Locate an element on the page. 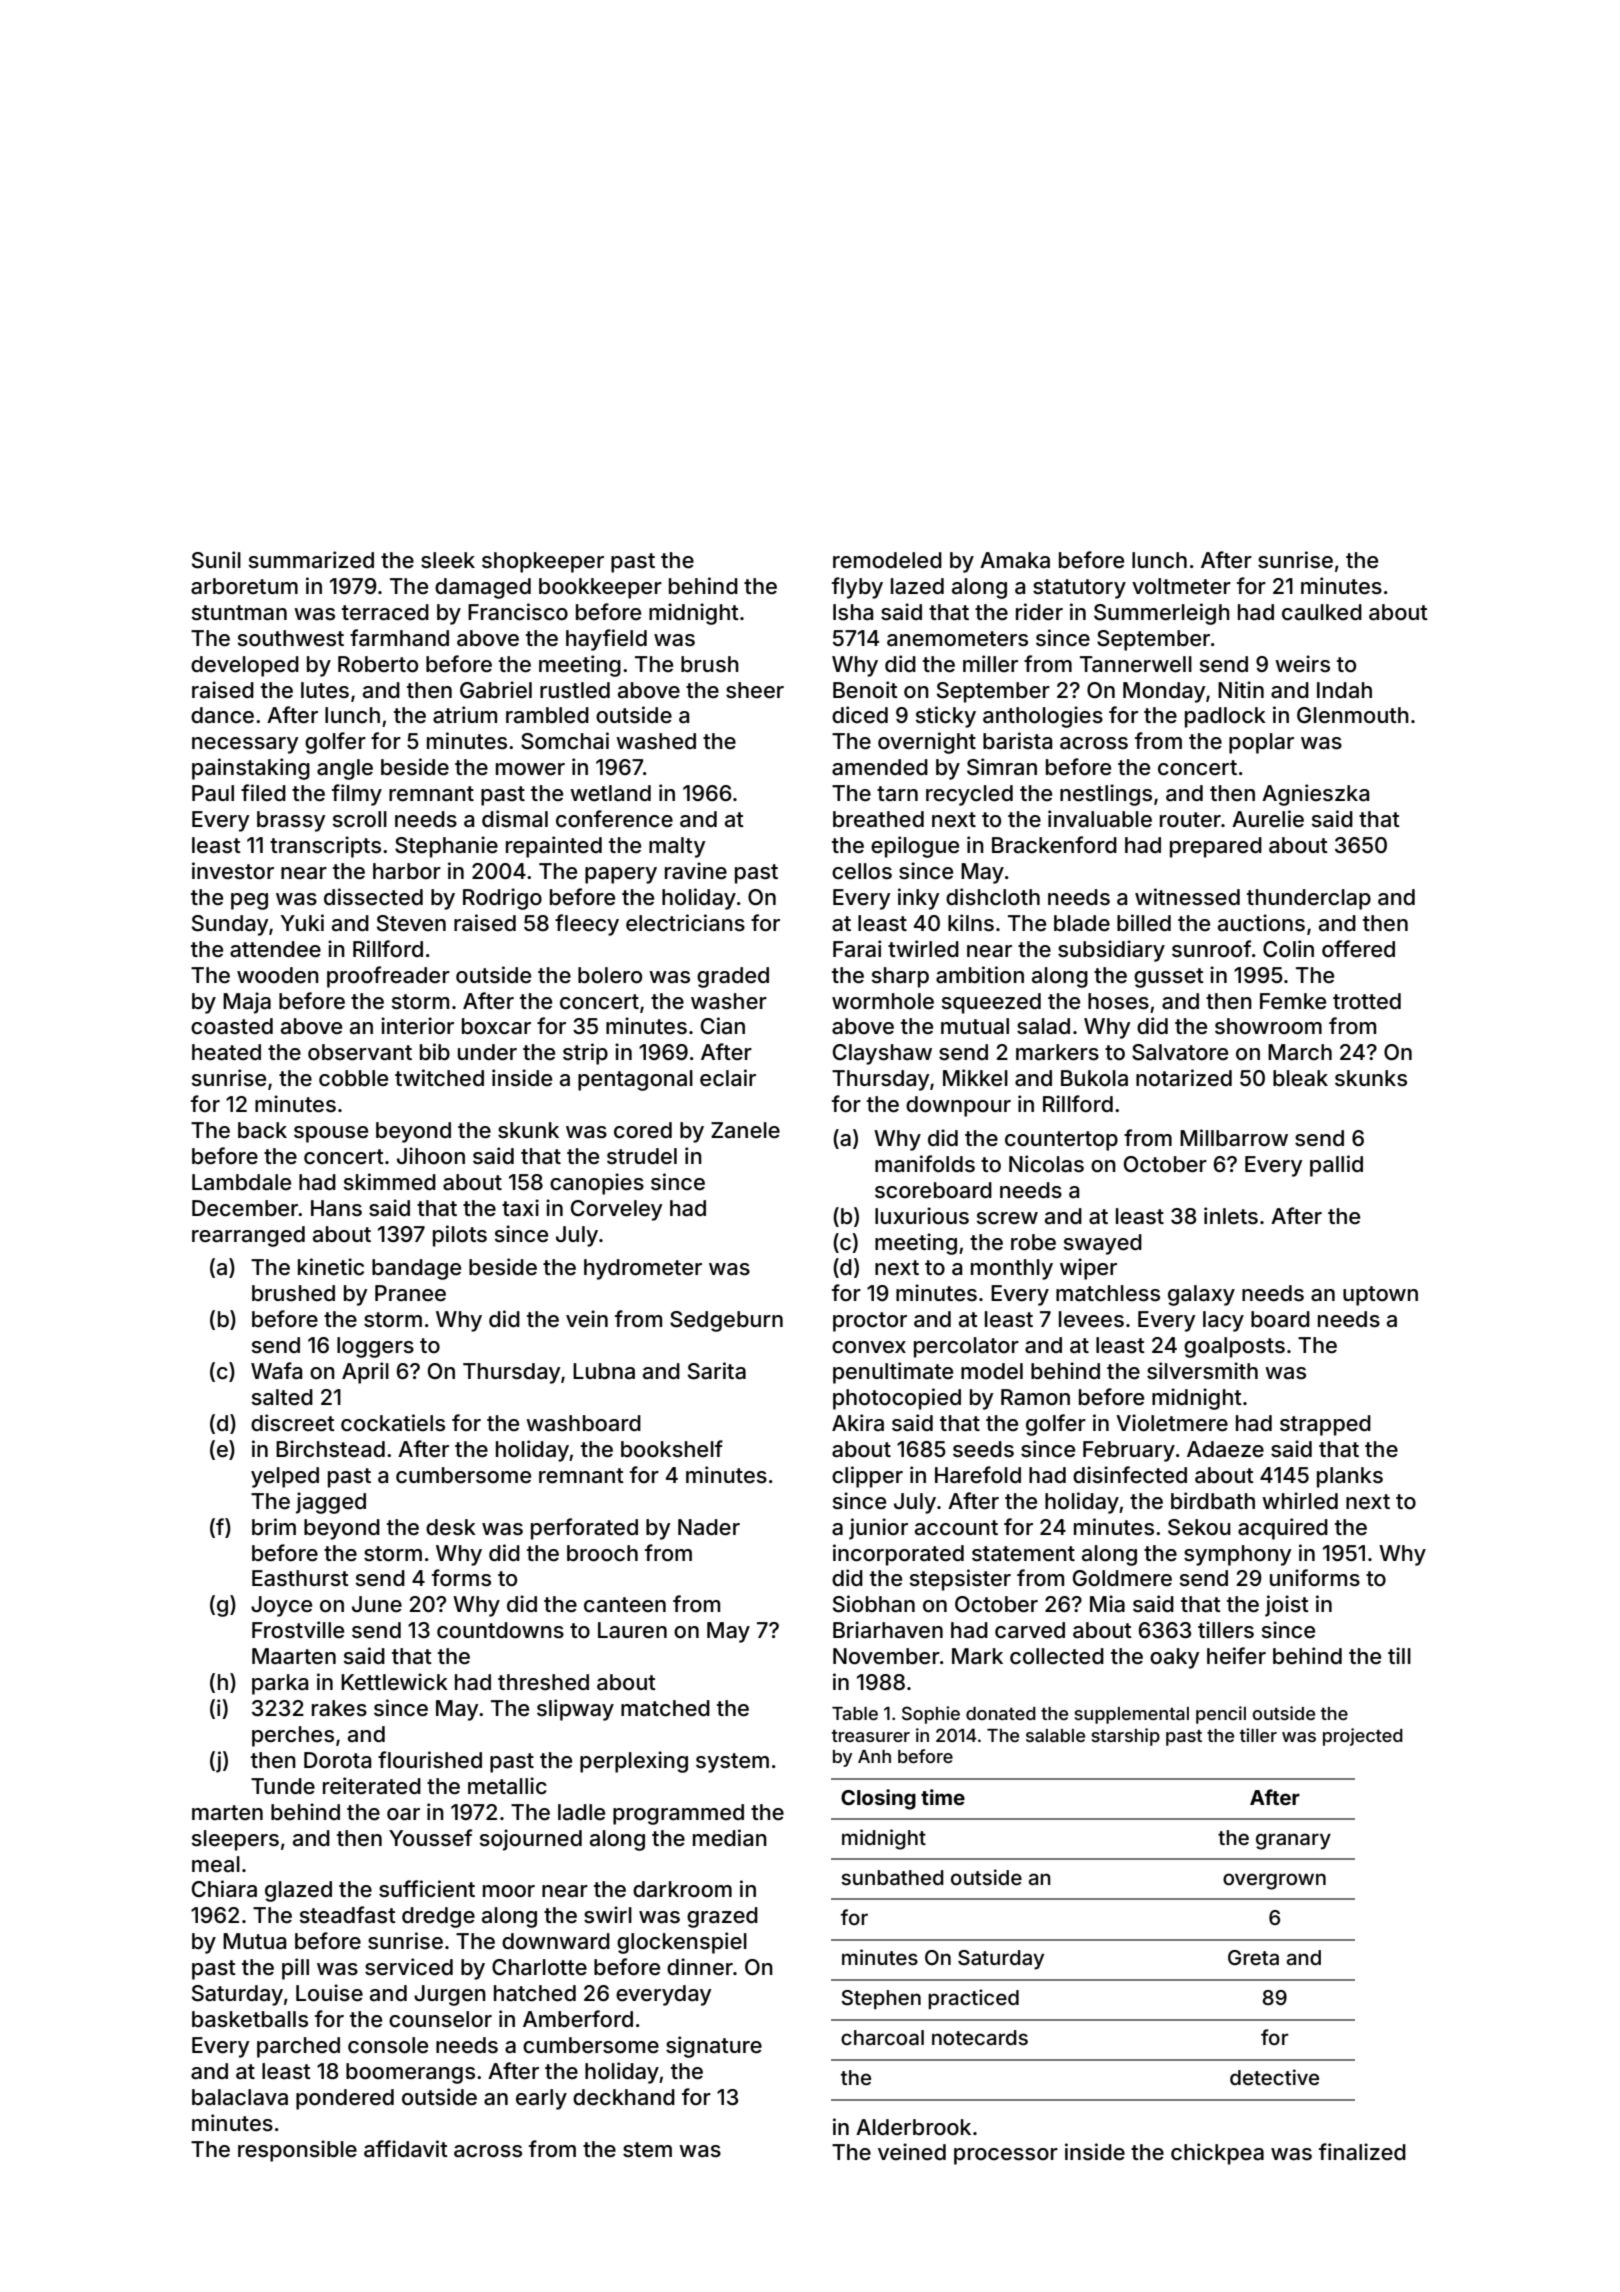 The height and width of the image is (2292, 1620). auctions is located at coordinates (1261, 923).
